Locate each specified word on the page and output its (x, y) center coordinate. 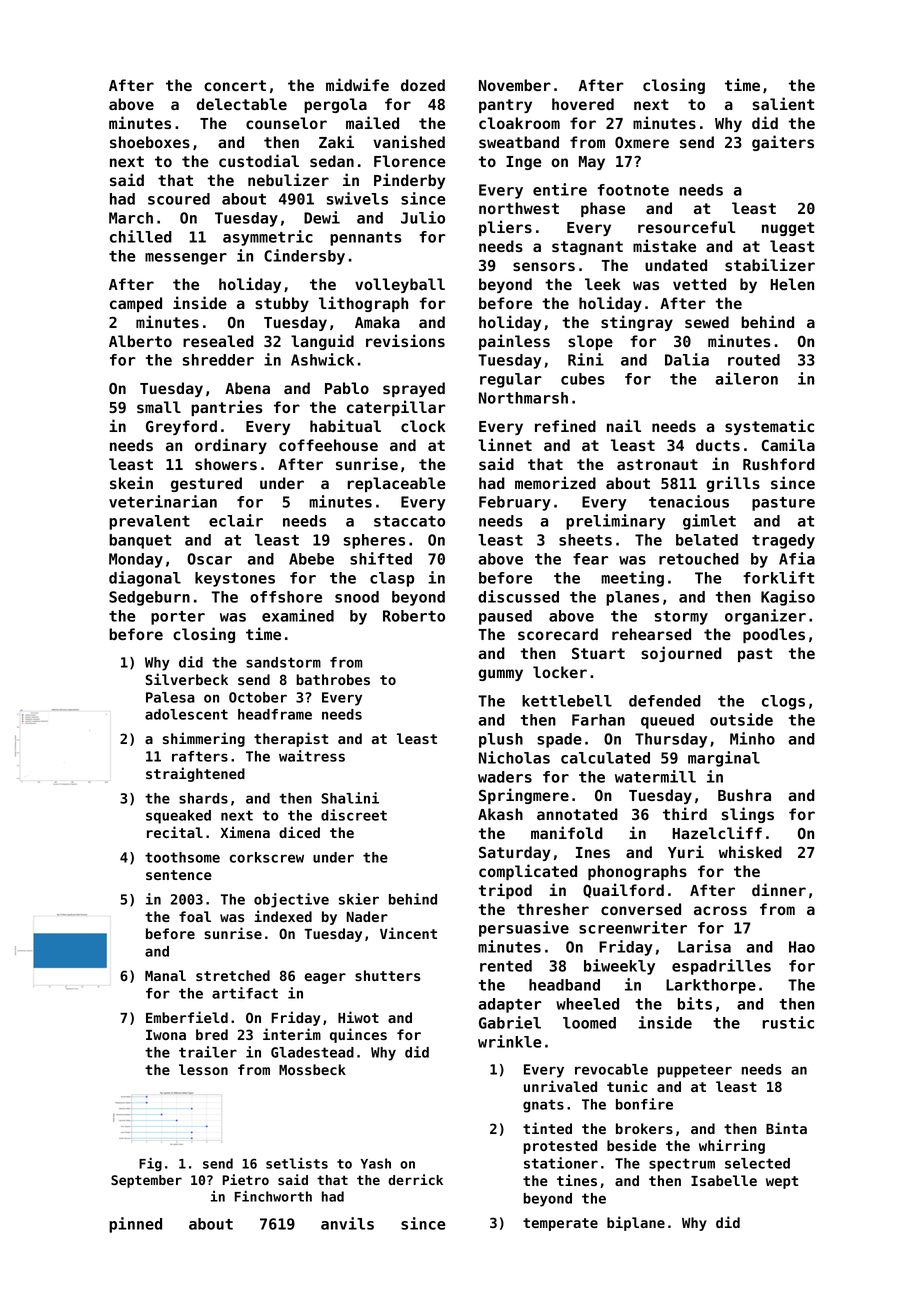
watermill (655, 776)
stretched (233, 975)
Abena (247, 388)
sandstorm (283, 662)
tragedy (783, 541)
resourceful (686, 227)
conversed (641, 909)
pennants (366, 239)
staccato (409, 521)
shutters (387, 975)
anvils (347, 1223)
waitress (312, 756)
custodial (259, 160)
